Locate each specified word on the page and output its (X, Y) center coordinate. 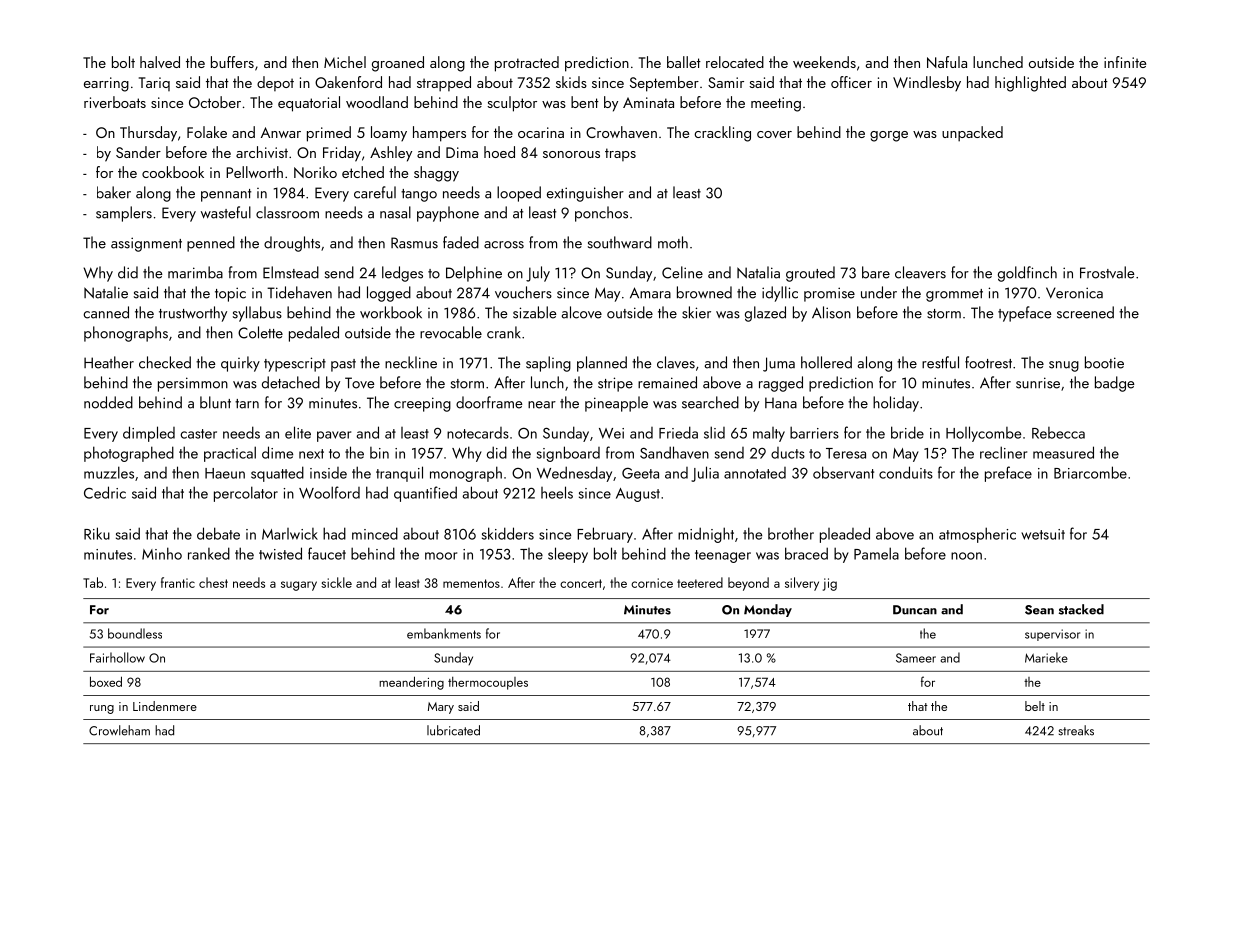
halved (160, 62)
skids (571, 82)
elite (298, 432)
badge (1115, 384)
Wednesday (574, 474)
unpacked (972, 134)
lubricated (453, 730)
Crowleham (119, 730)
